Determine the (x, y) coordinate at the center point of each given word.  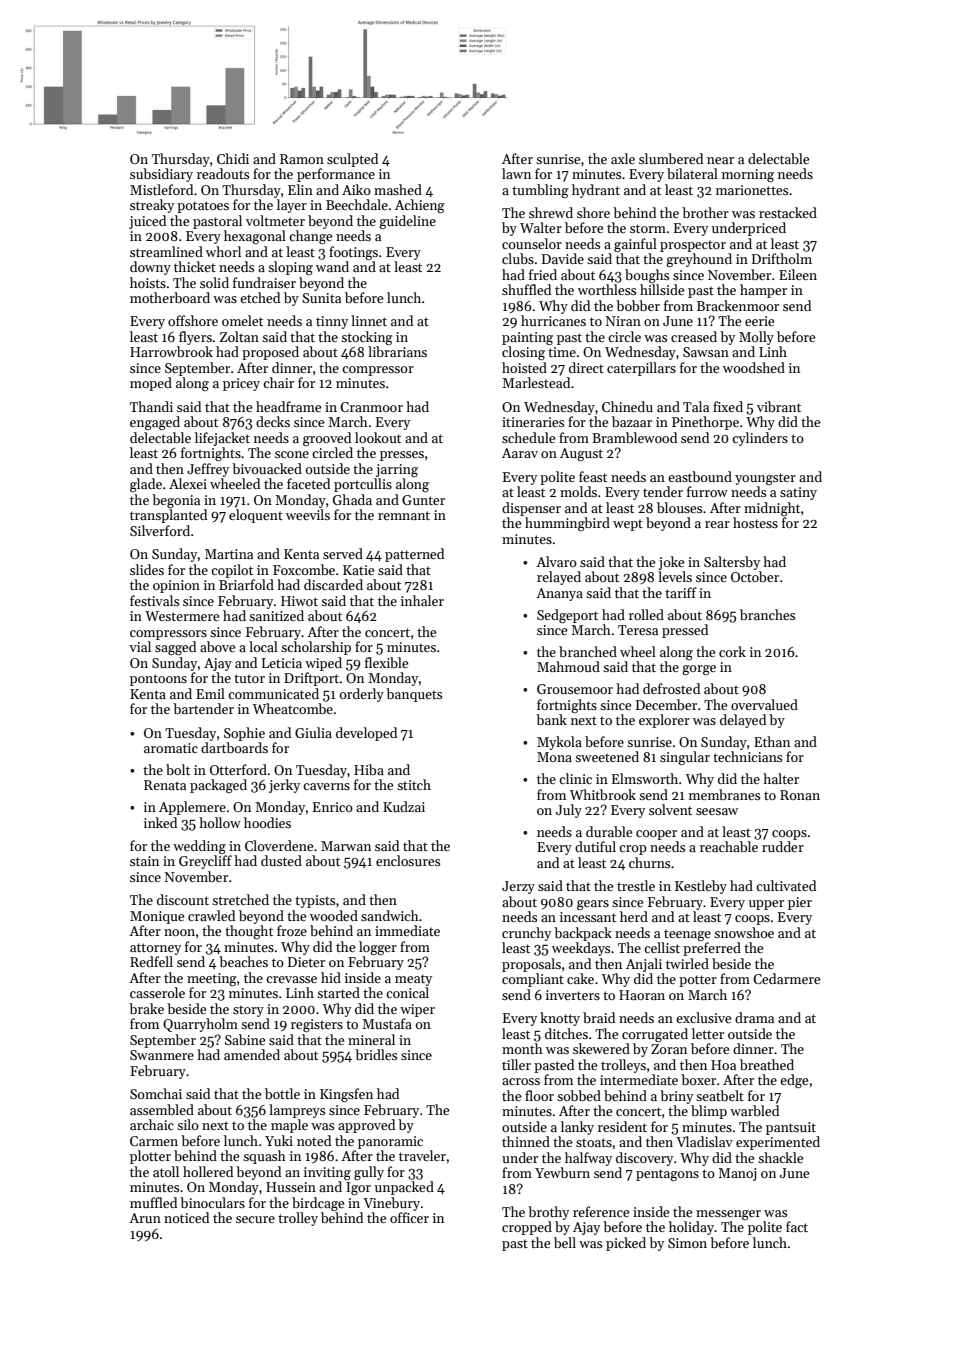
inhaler (422, 600)
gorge (699, 670)
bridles (376, 1054)
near (720, 160)
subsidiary (161, 175)
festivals (154, 600)
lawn (516, 173)
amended (252, 1054)
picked (626, 1244)
